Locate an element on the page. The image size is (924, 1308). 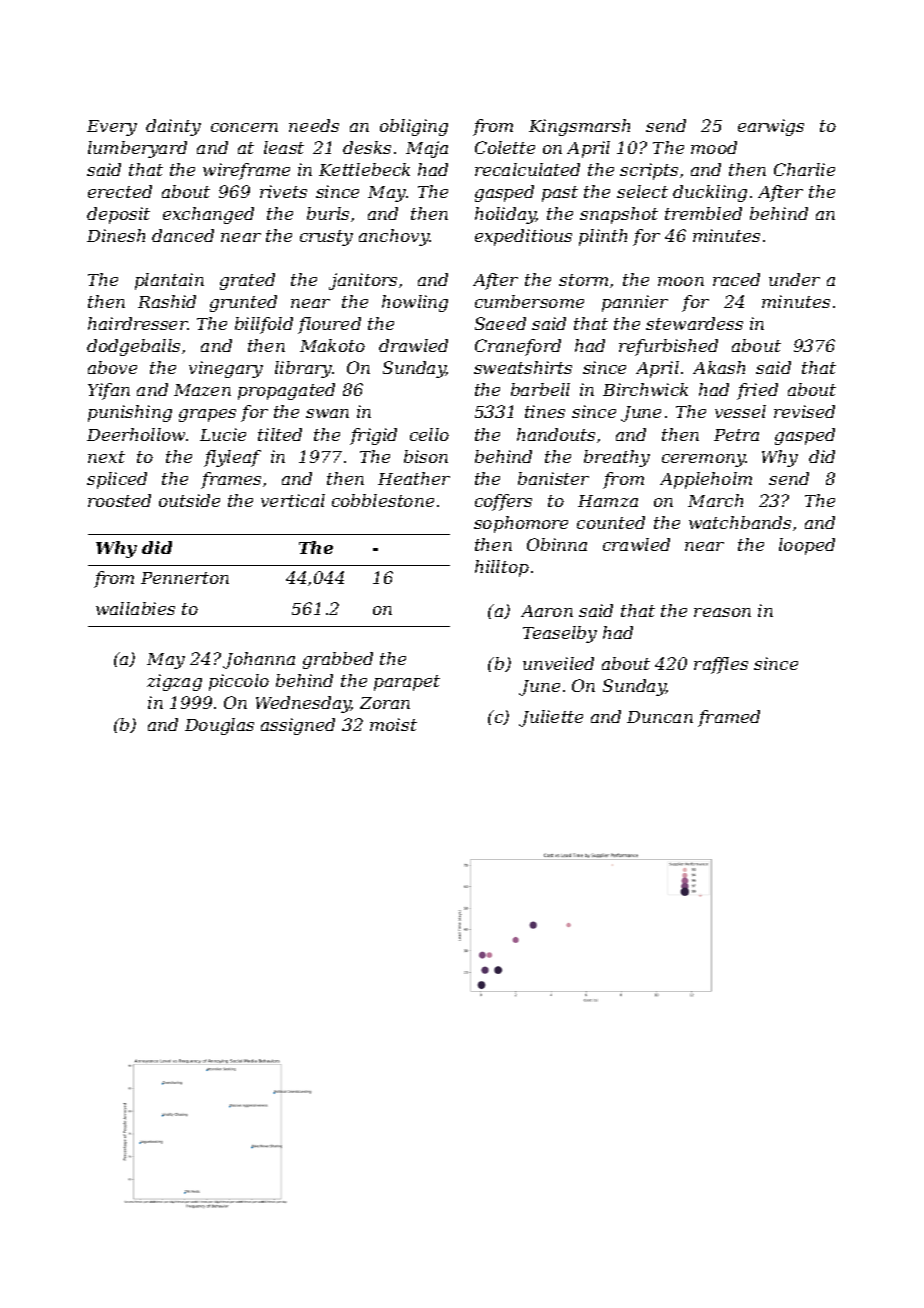
Douglas is located at coordinates (219, 726).
